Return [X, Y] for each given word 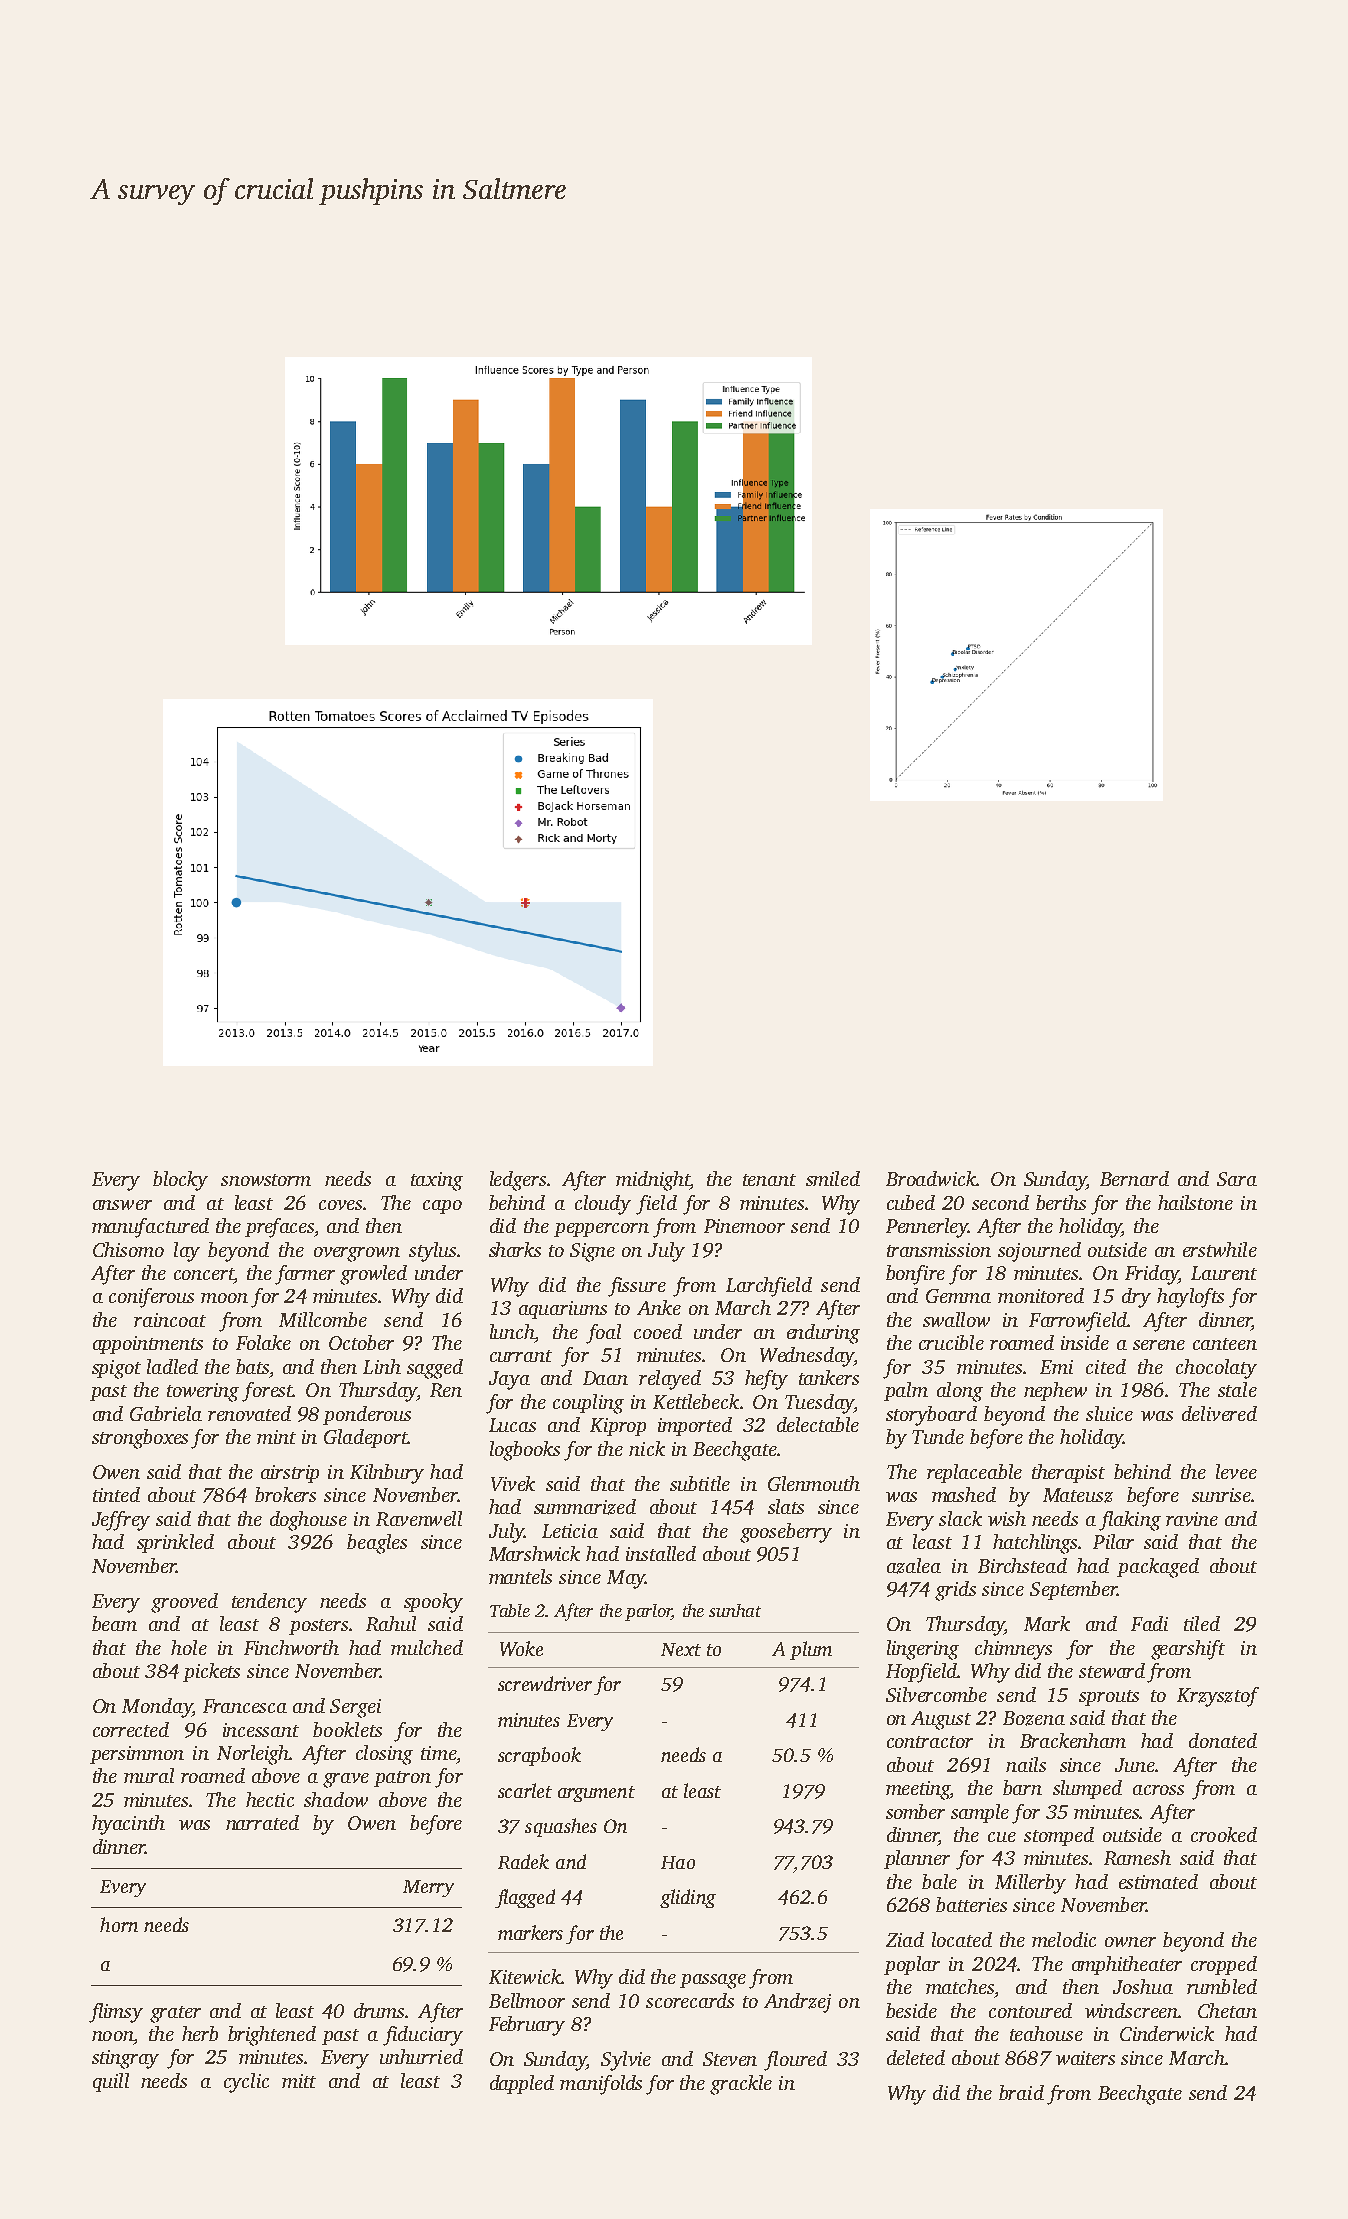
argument [596, 1794]
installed [661, 1553]
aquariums [563, 1310]
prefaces [280, 1228]
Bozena [1034, 1718]
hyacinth [128, 1825]
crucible [951, 1342]
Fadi [1149, 1623]
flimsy [116, 2013]
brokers [285, 1494]
